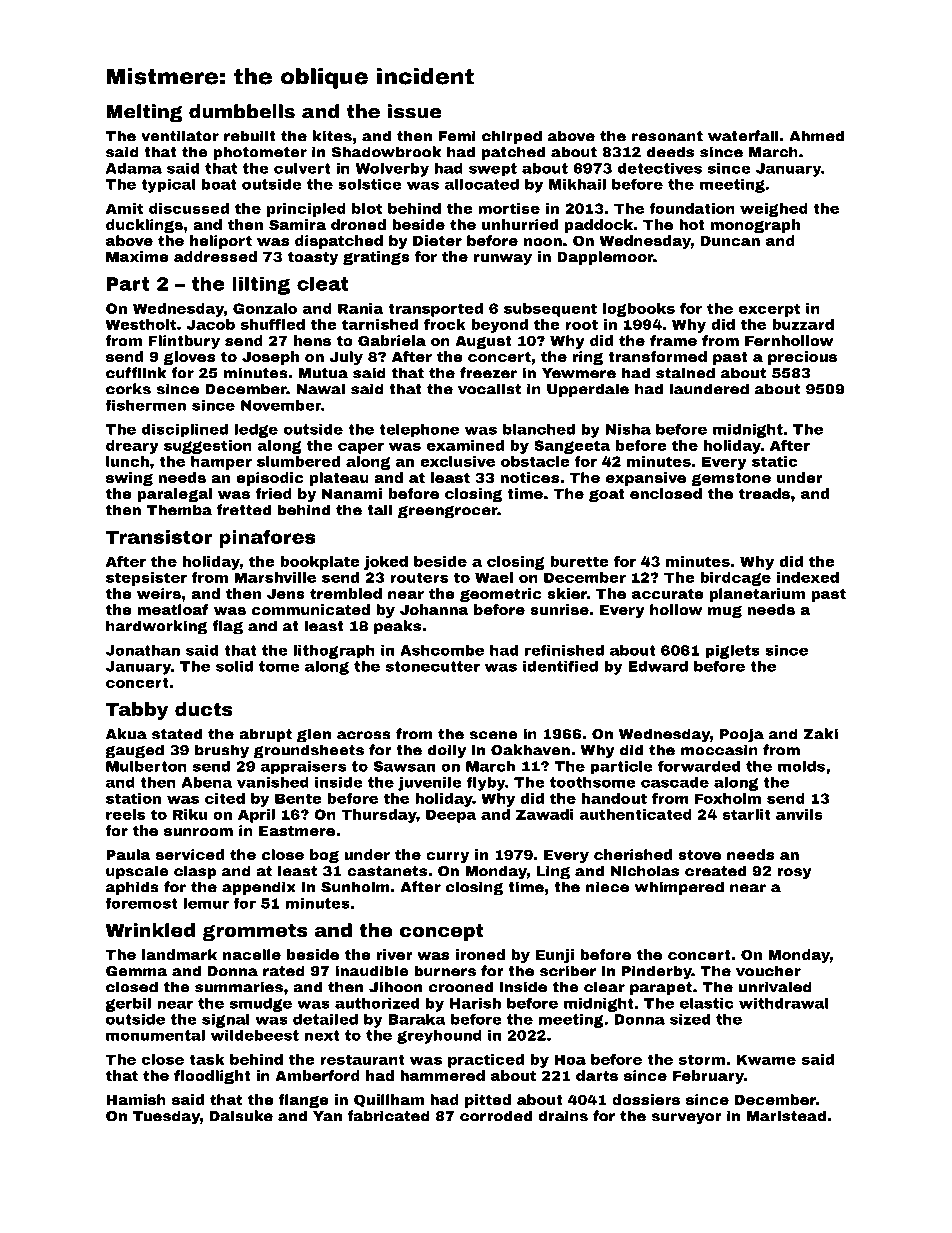 This screenshot has width=952, height=1233. What do you see at coordinates (265, 735) in the screenshot?
I see `abrupt` at bounding box center [265, 735].
